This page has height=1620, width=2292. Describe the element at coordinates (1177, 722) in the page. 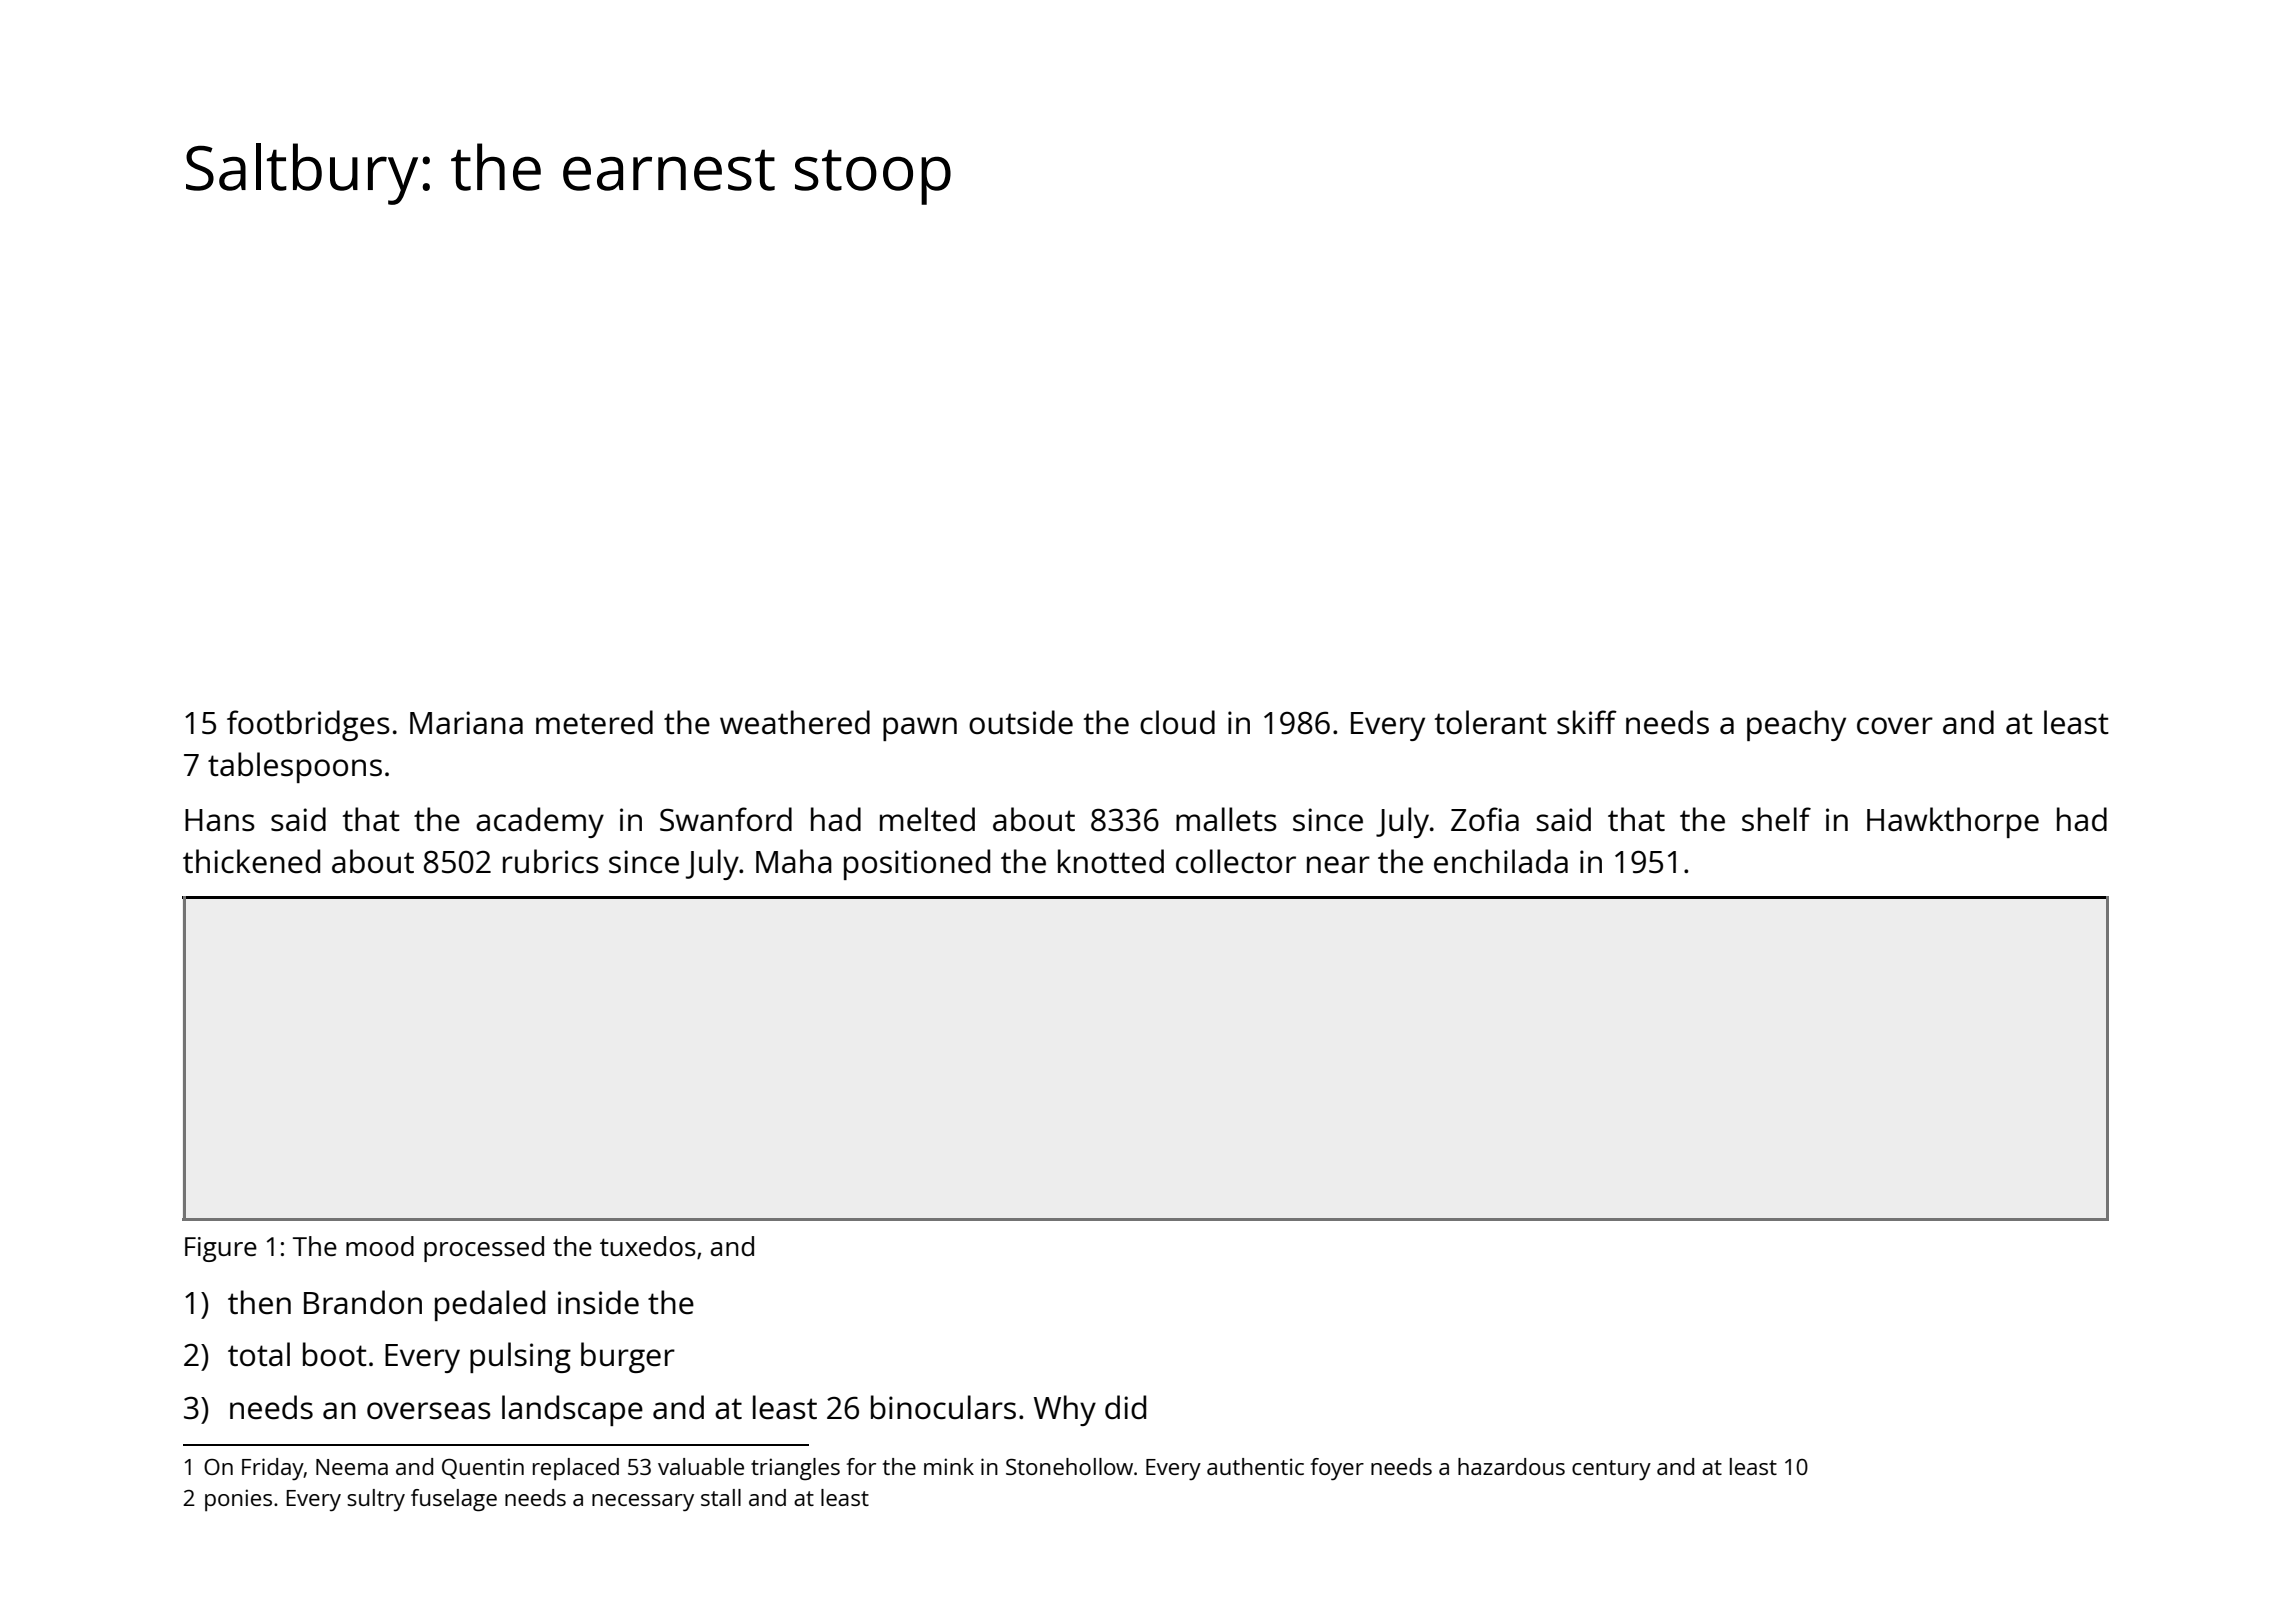

I see `cloud` at that location.
